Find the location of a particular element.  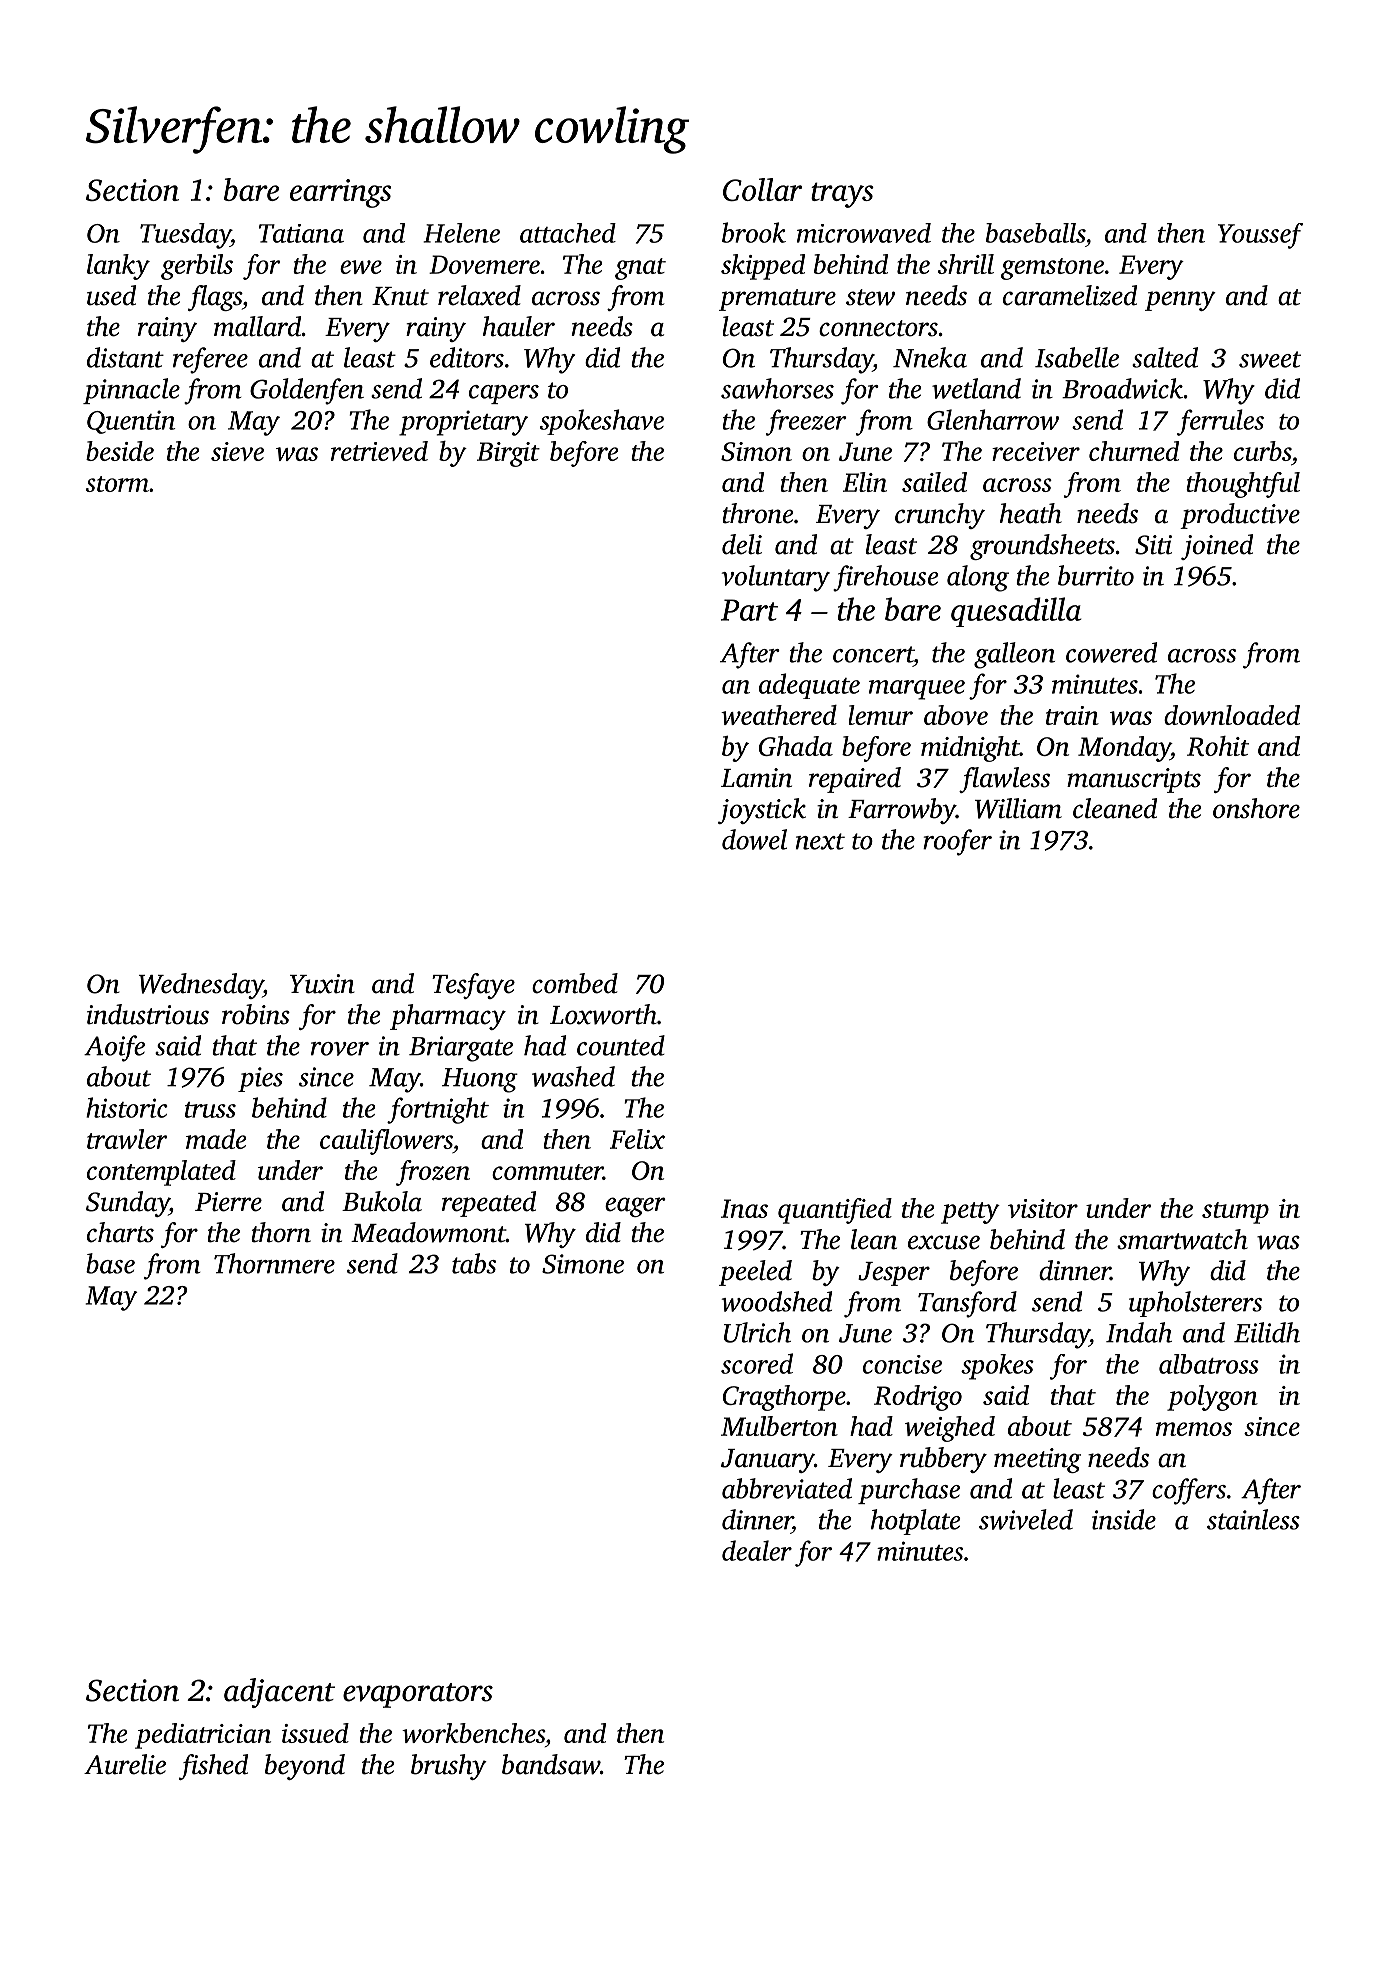

sawhorses is located at coordinates (777, 388).
